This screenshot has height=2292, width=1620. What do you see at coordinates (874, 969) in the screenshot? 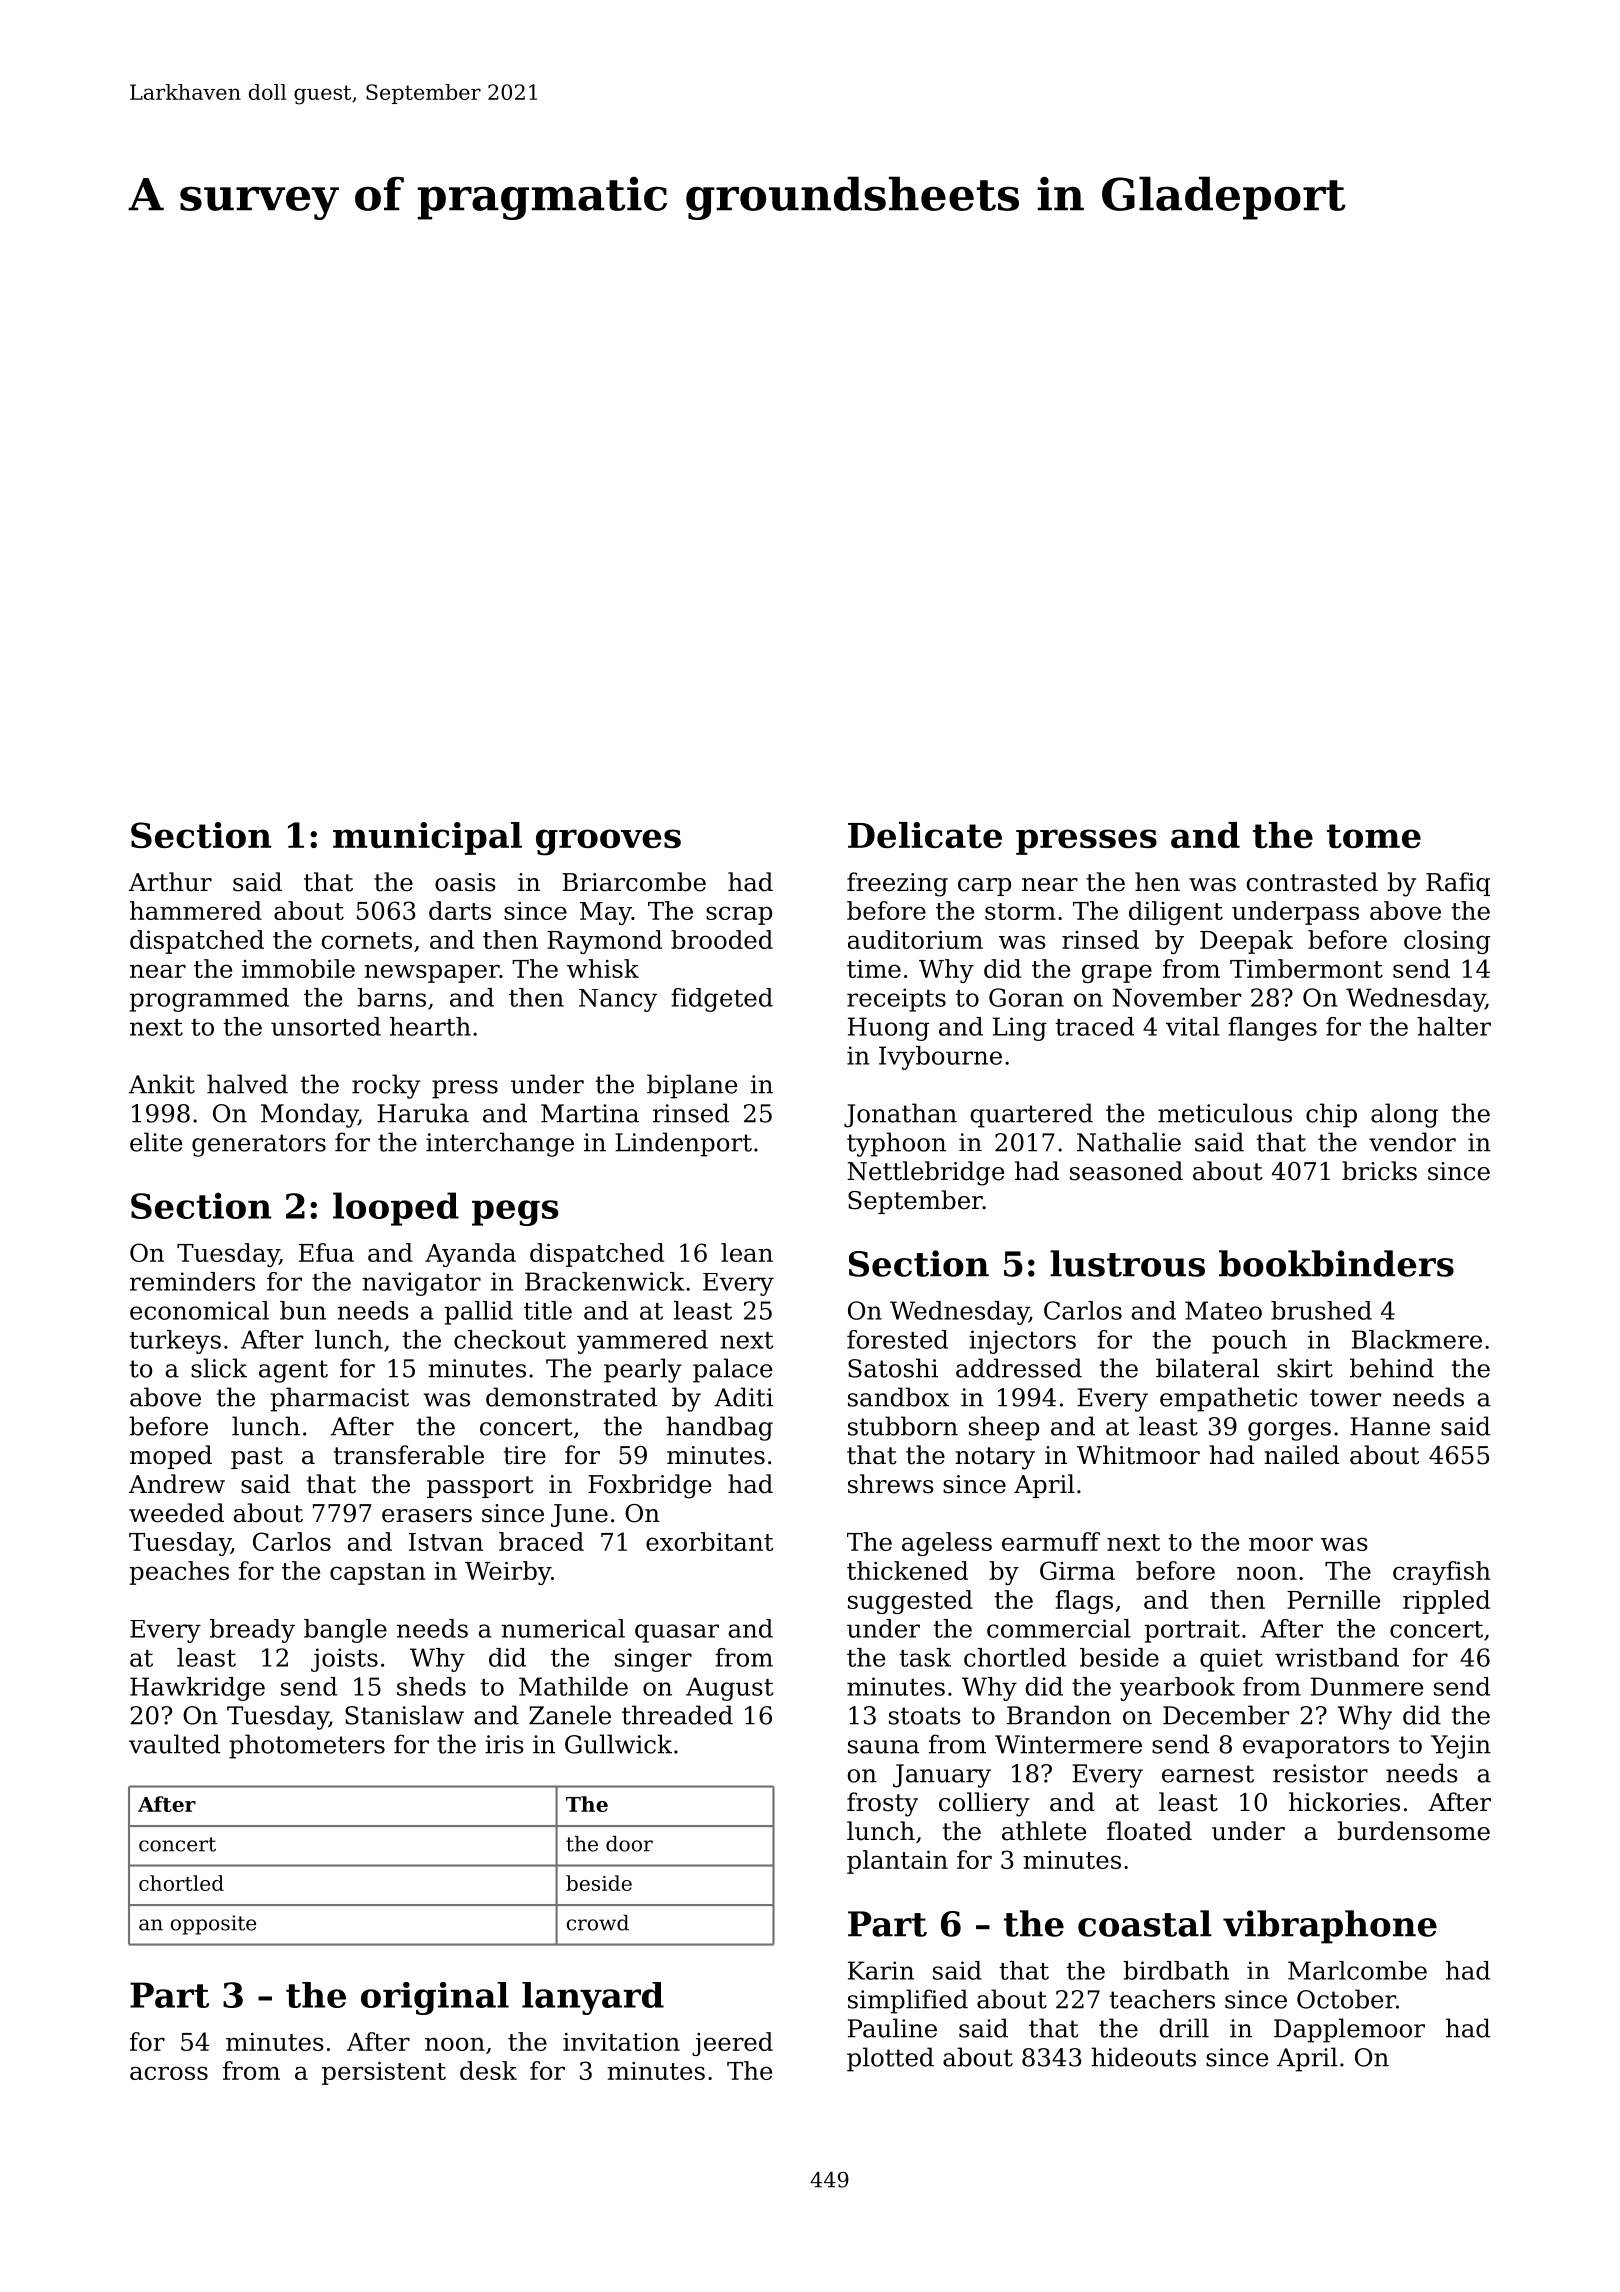
I see `time` at bounding box center [874, 969].
